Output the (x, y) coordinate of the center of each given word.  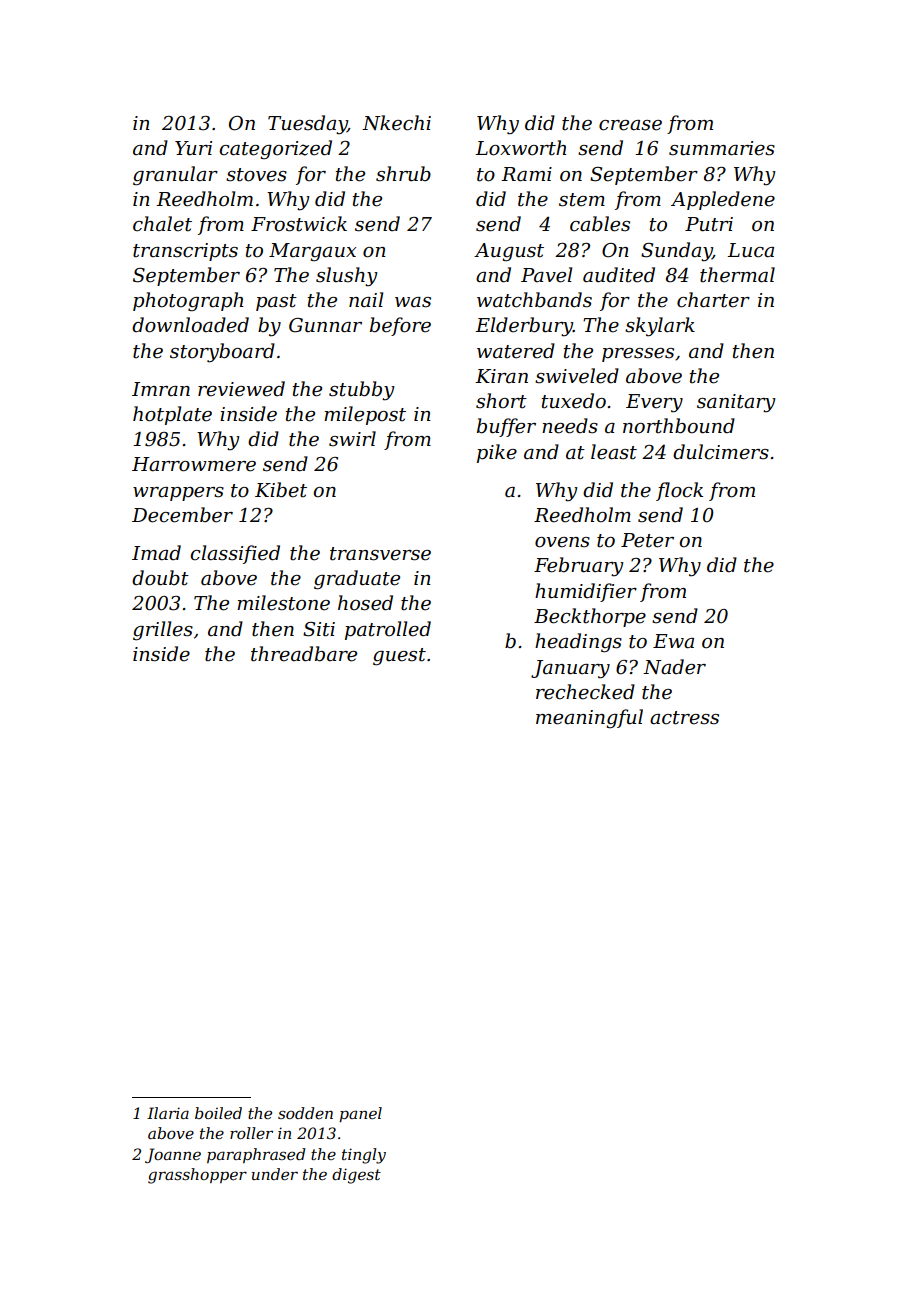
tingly (364, 1156)
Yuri (193, 148)
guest (399, 657)
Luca (750, 250)
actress (684, 718)
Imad (156, 553)
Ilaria (168, 1113)
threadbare (304, 654)
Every (654, 403)
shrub (403, 174)
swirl (352, 439)
